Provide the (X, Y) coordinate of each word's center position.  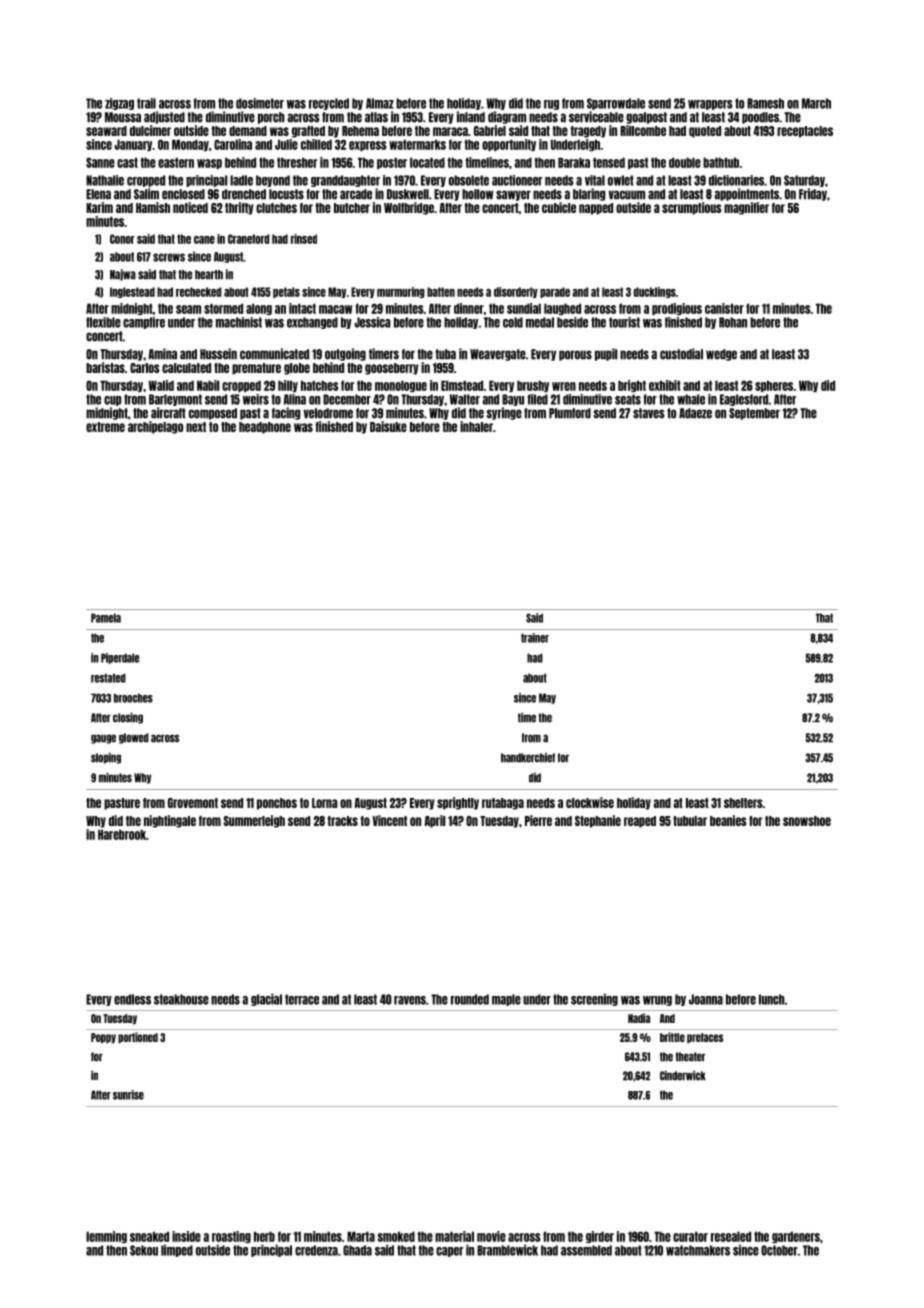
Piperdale (120, 658)
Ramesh (765, 103)
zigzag (119, 104)
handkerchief (528, 758)
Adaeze (695, 413)
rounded (470, 999)
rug (551, 105)
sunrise (128, 1095)
